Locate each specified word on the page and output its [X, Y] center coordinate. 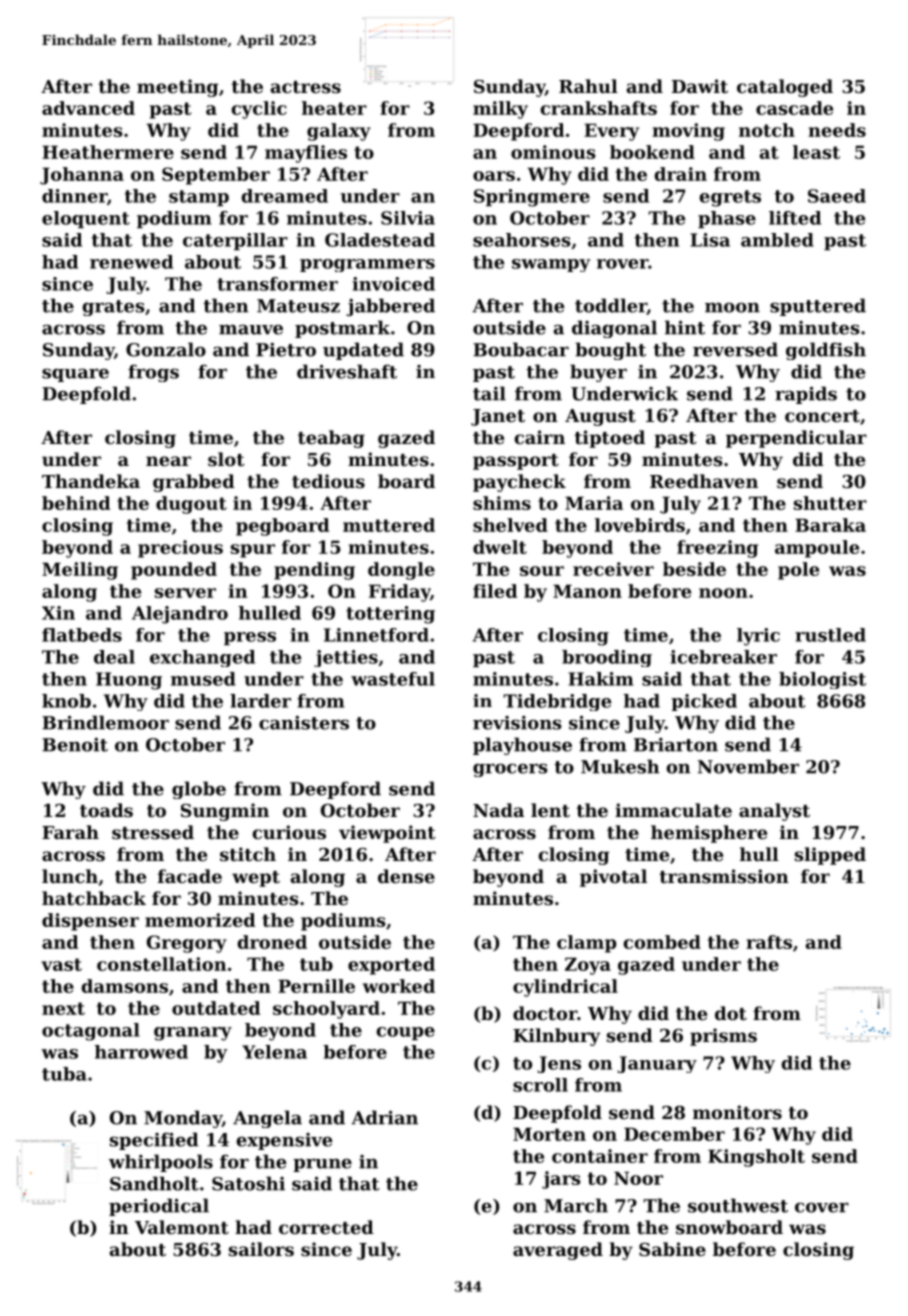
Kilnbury [556, 1037]
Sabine [672, 1249]
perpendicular [796, 439]
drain [681, 174]
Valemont [182, 1227]
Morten [549, 1134]
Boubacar [521, 349]
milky [500, 110]
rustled [830, 635]
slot [226, 459]
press [250, 638]
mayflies [306, 154]
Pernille [316, 986]
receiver [613, 569]
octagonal [91, 1032]
